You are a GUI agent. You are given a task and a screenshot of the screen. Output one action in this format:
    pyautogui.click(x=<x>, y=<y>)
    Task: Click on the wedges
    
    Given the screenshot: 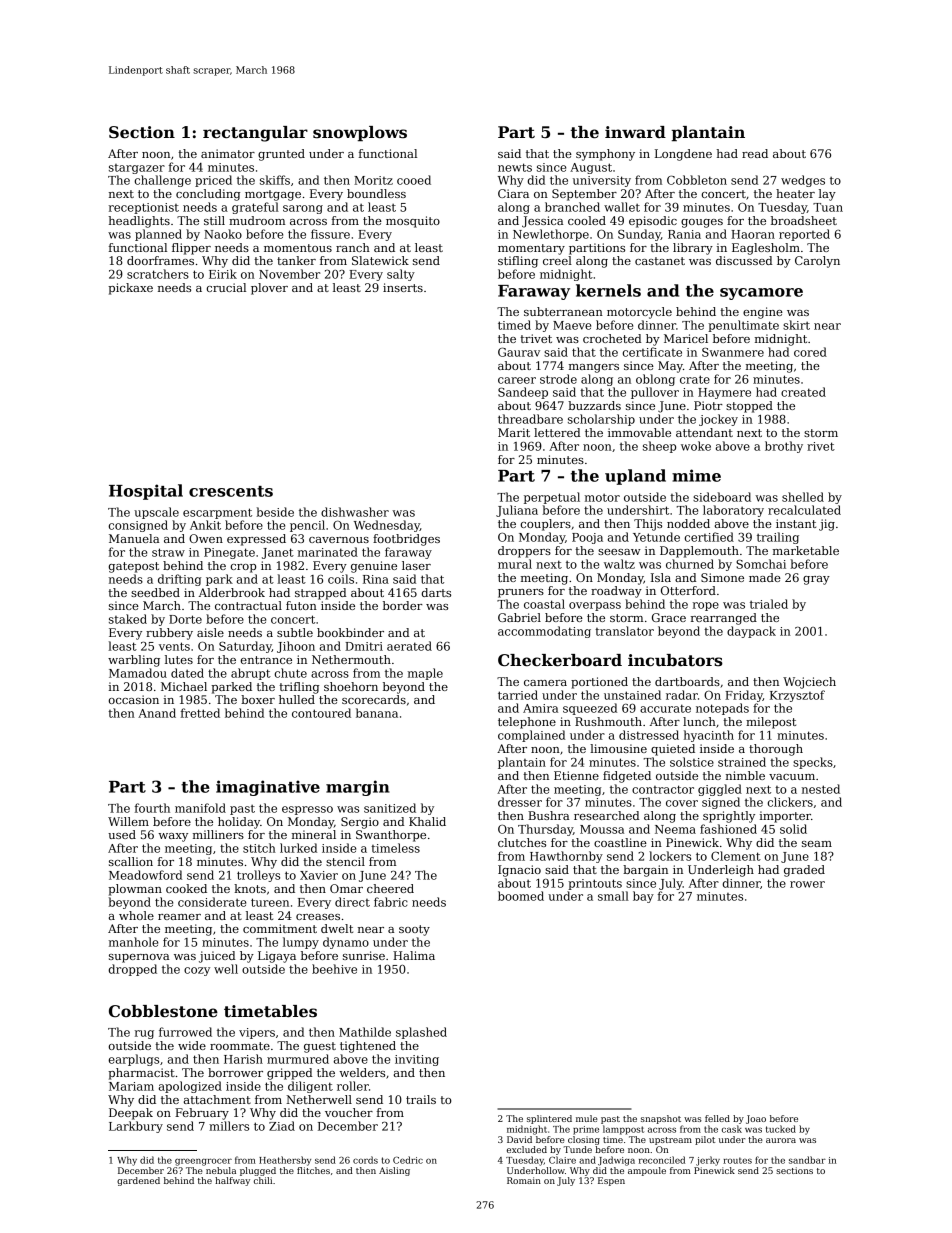 What is the action you would take?
    pyautogui.click(x=803, y=181)
